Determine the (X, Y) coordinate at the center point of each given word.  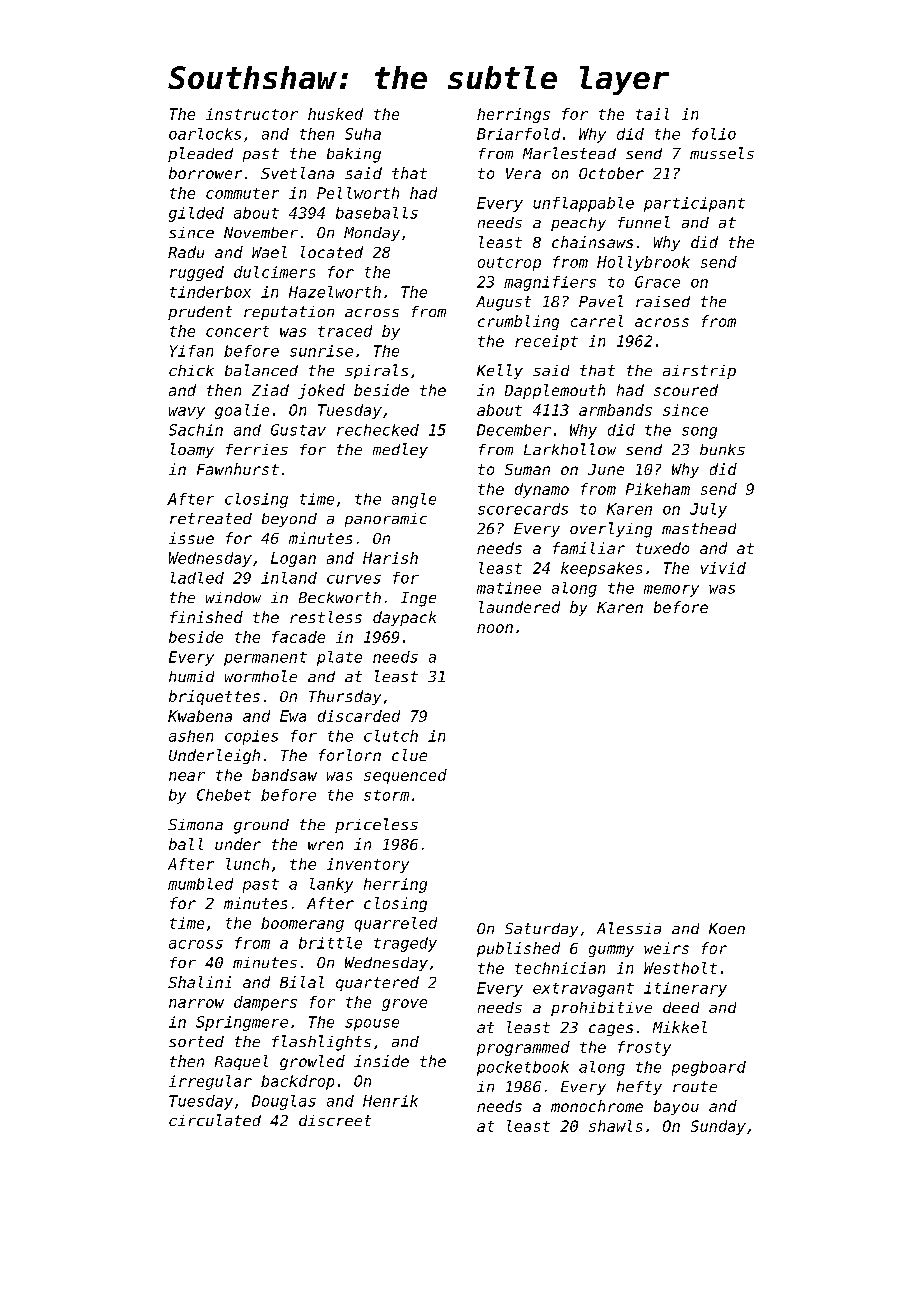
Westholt (680, 968)
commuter (242, 193)
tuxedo (662, 548)
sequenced (405, 776)
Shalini (199, 982)
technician (560, 968)
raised (663, 301)
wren (325, 845)
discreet (335, 1120)
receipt (546, 342)
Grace (657, 282)
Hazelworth (335, 292)
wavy (187, 413)
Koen (727, 928)
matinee (509, 588)
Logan (293, 559)
